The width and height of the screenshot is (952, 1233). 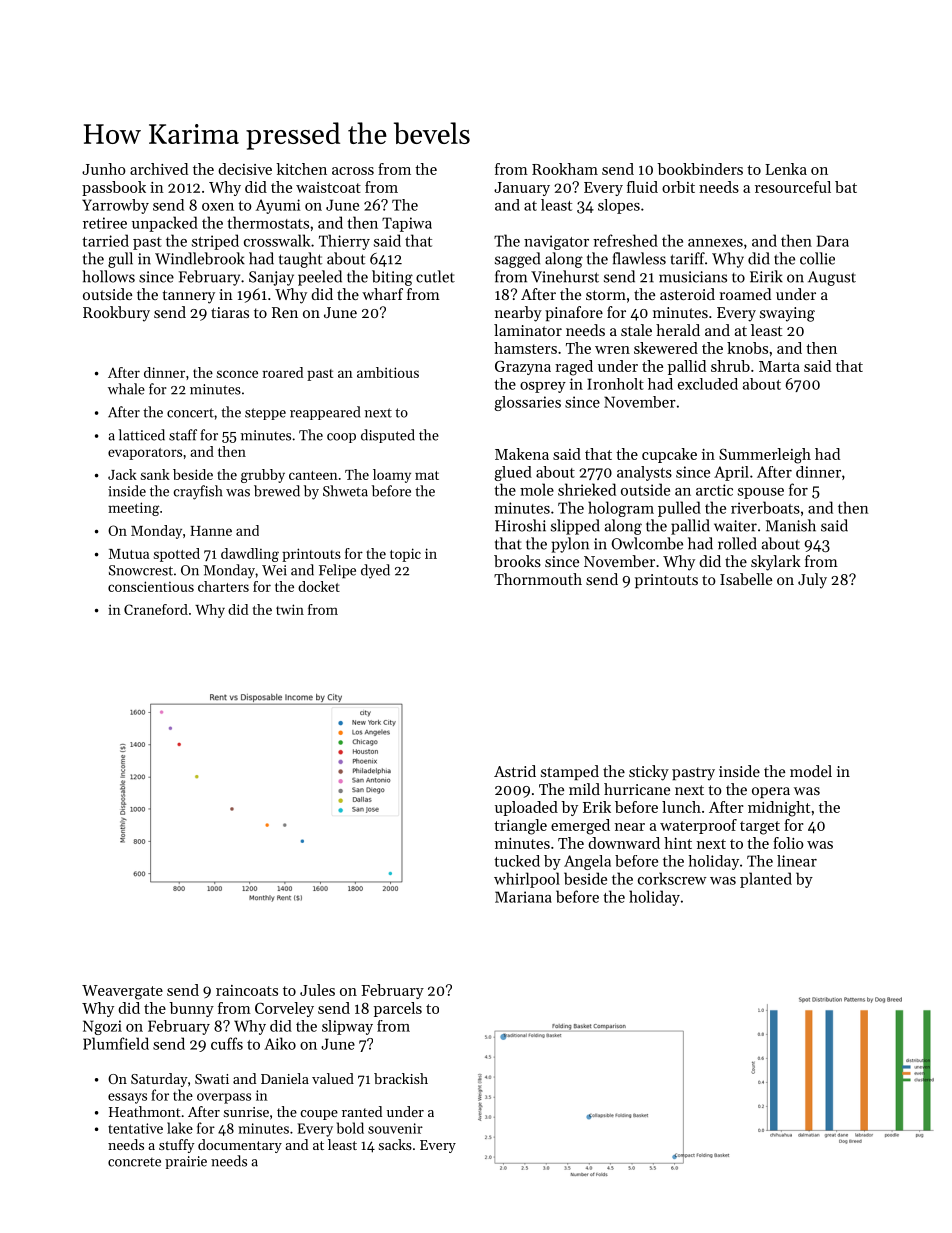 What do you see at coordinates (786, 169) in the screenshot?
I see `Lenka` at bounding box center [786, 169].
